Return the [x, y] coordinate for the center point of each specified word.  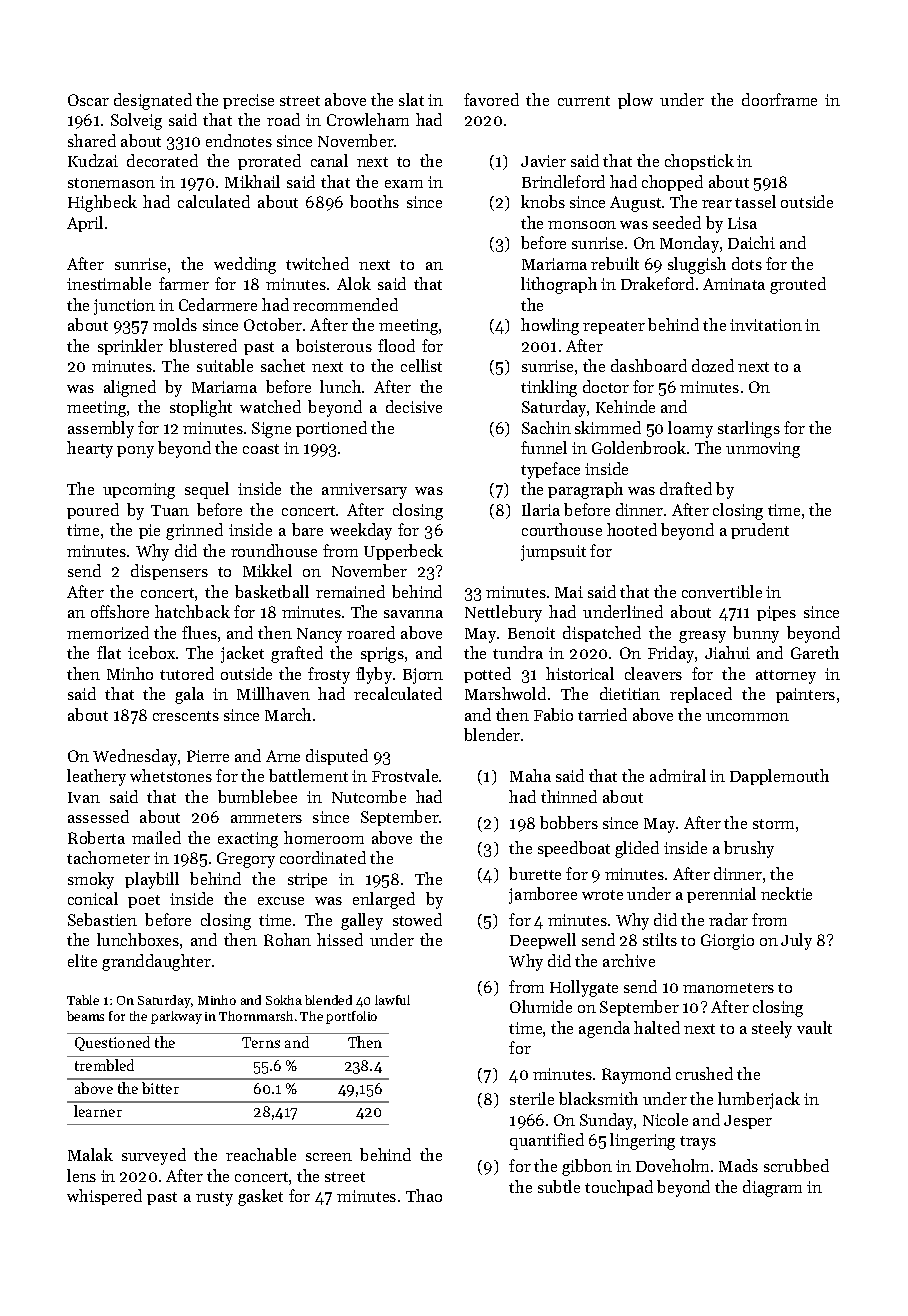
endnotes [239, 140]
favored [491, 99]
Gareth [815, 652]
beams [85, 1016]
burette [535, 873]
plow [635, 101]
